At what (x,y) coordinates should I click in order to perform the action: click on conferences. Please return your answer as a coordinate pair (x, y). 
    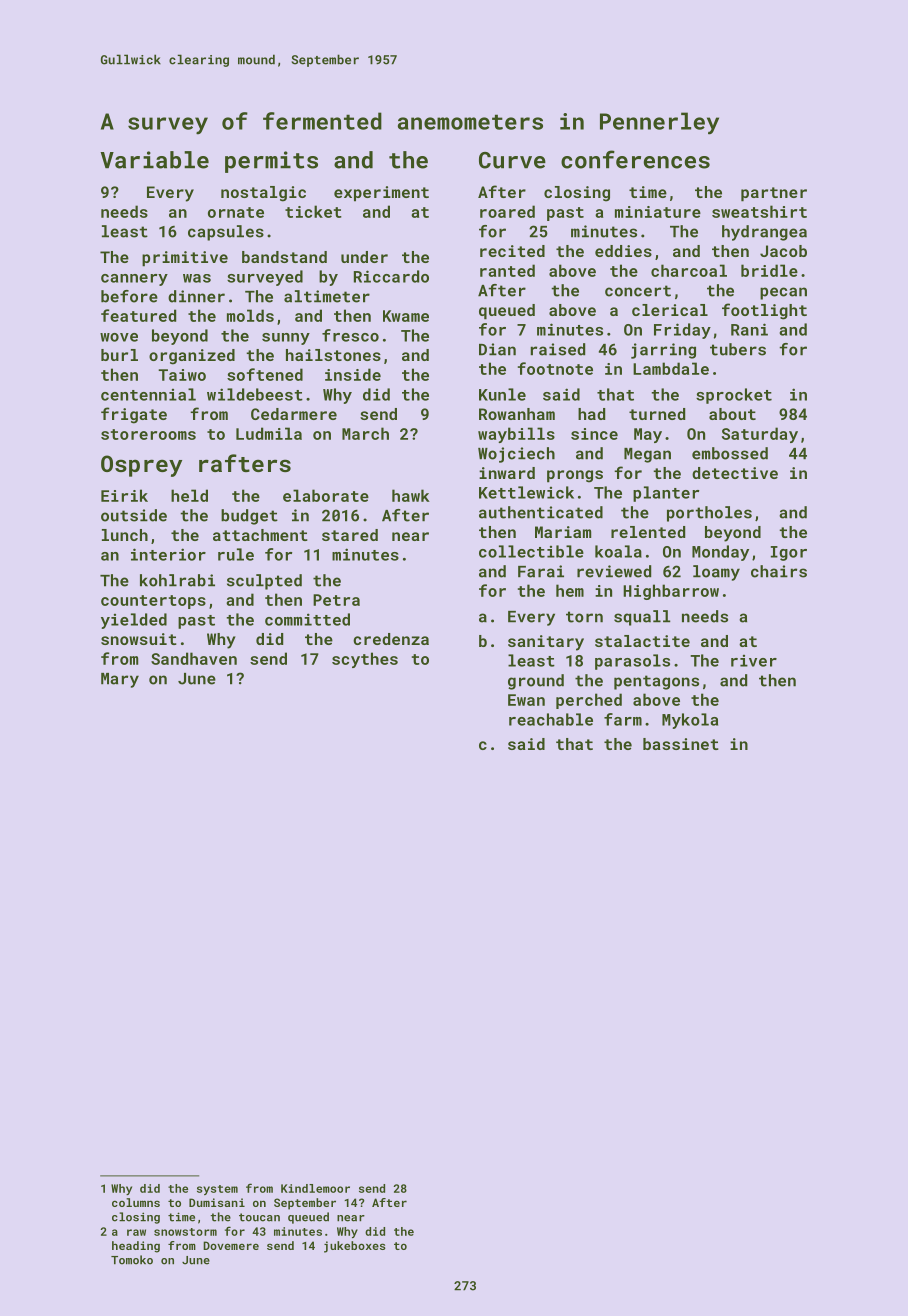
    Looking at the image, I should click on (635, 159).
